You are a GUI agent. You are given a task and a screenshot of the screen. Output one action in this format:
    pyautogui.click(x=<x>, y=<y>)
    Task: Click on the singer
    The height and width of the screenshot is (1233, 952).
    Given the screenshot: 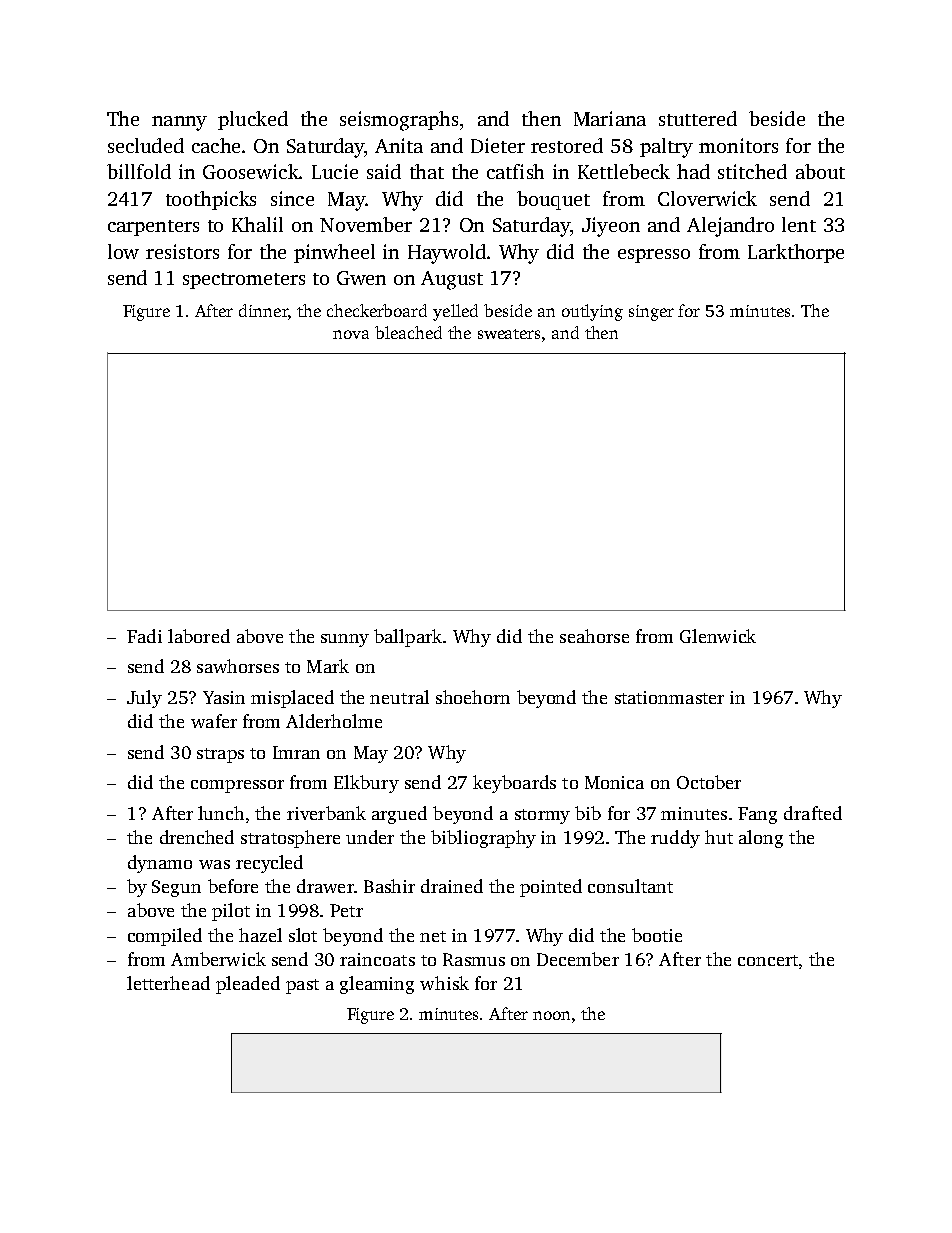 What is the action you would take?
    pyautogui.click(x=651, y=313)
